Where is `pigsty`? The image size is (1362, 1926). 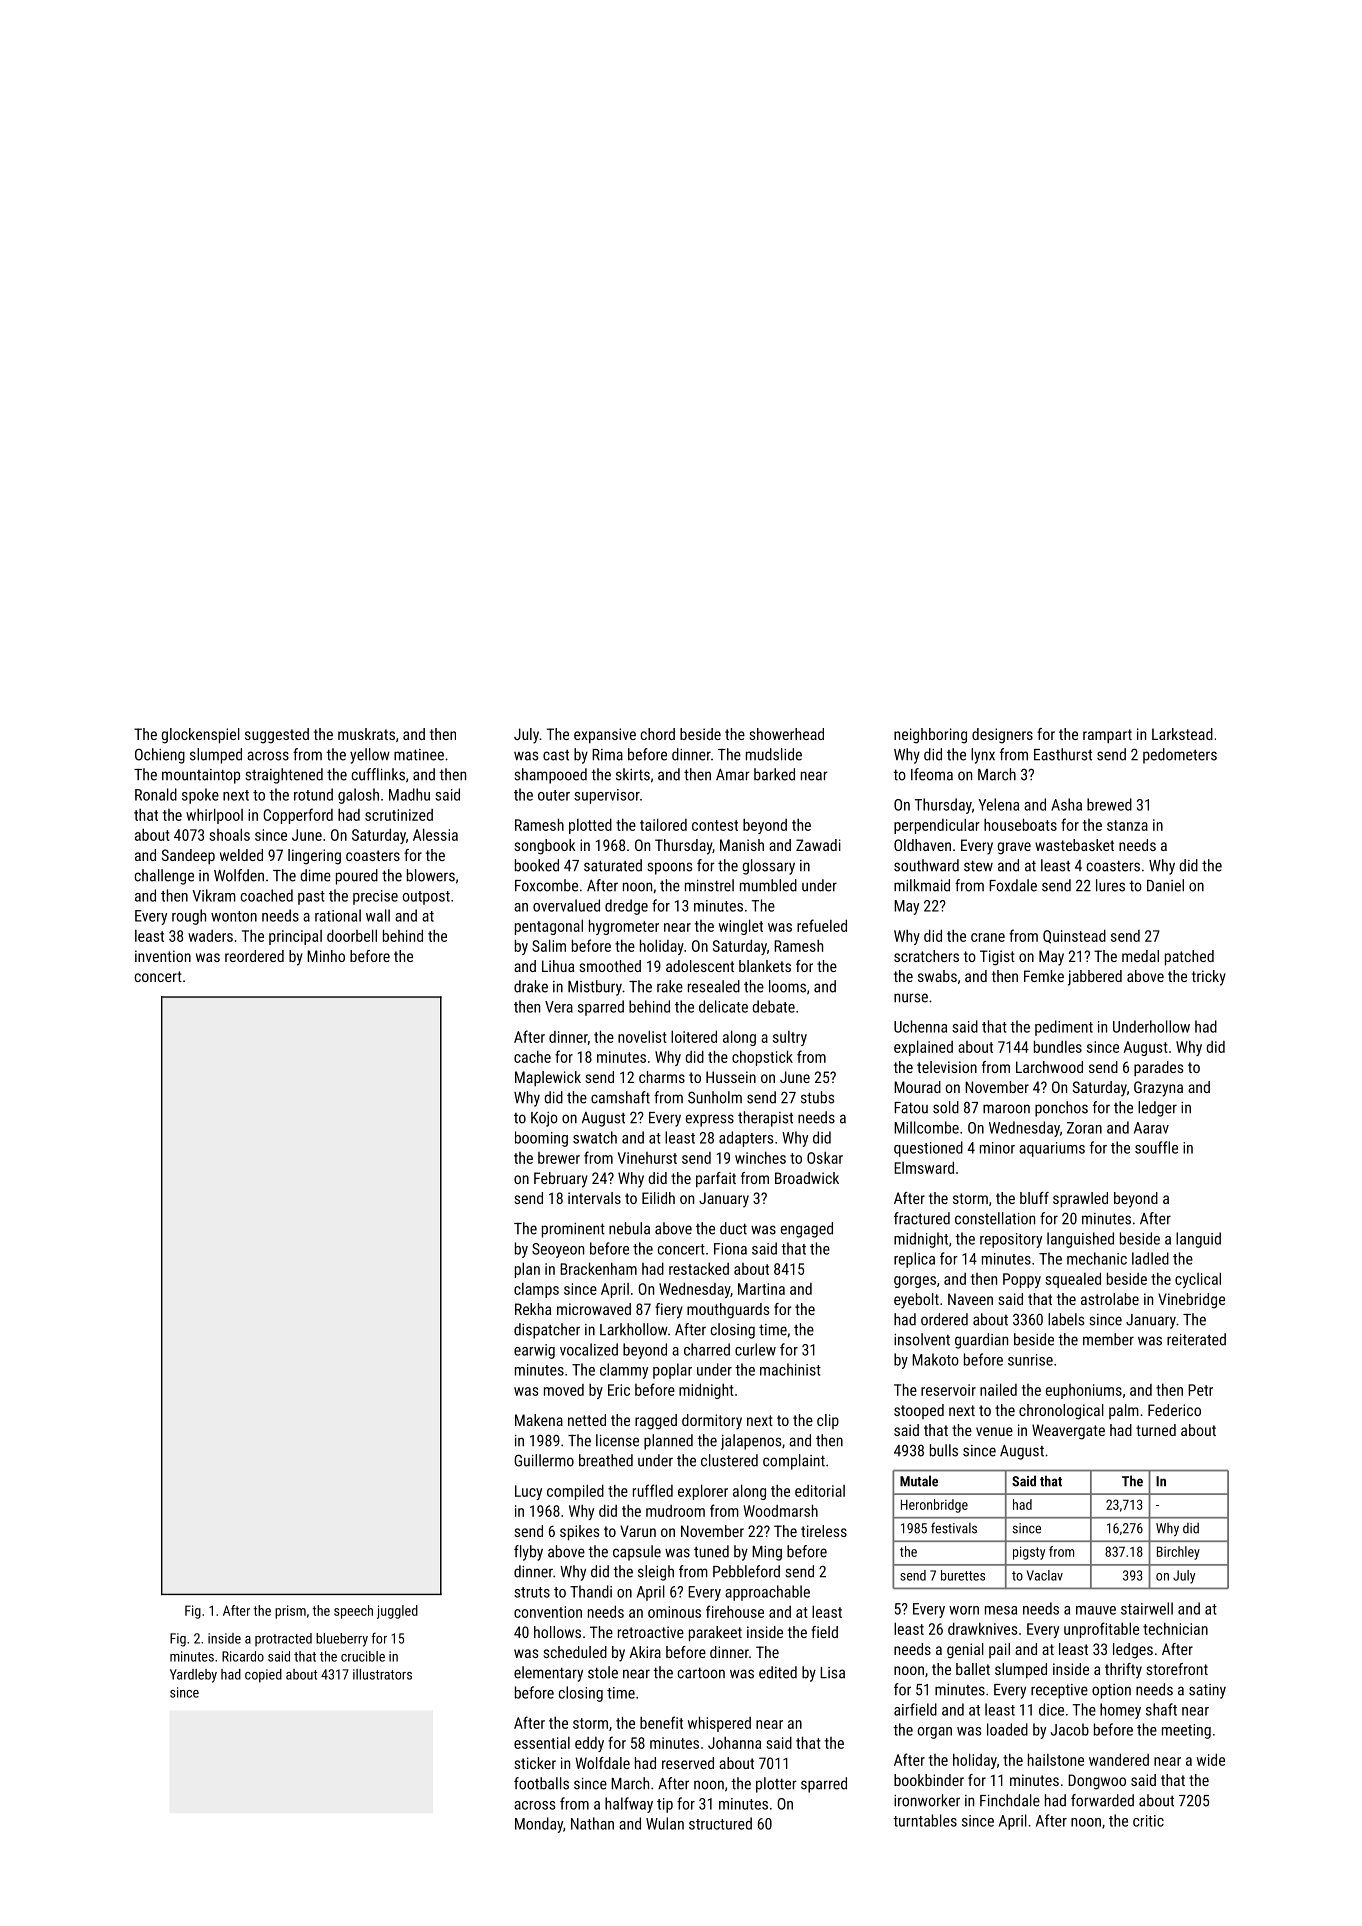 pigsty is located at coordinates (1029, 1553).
